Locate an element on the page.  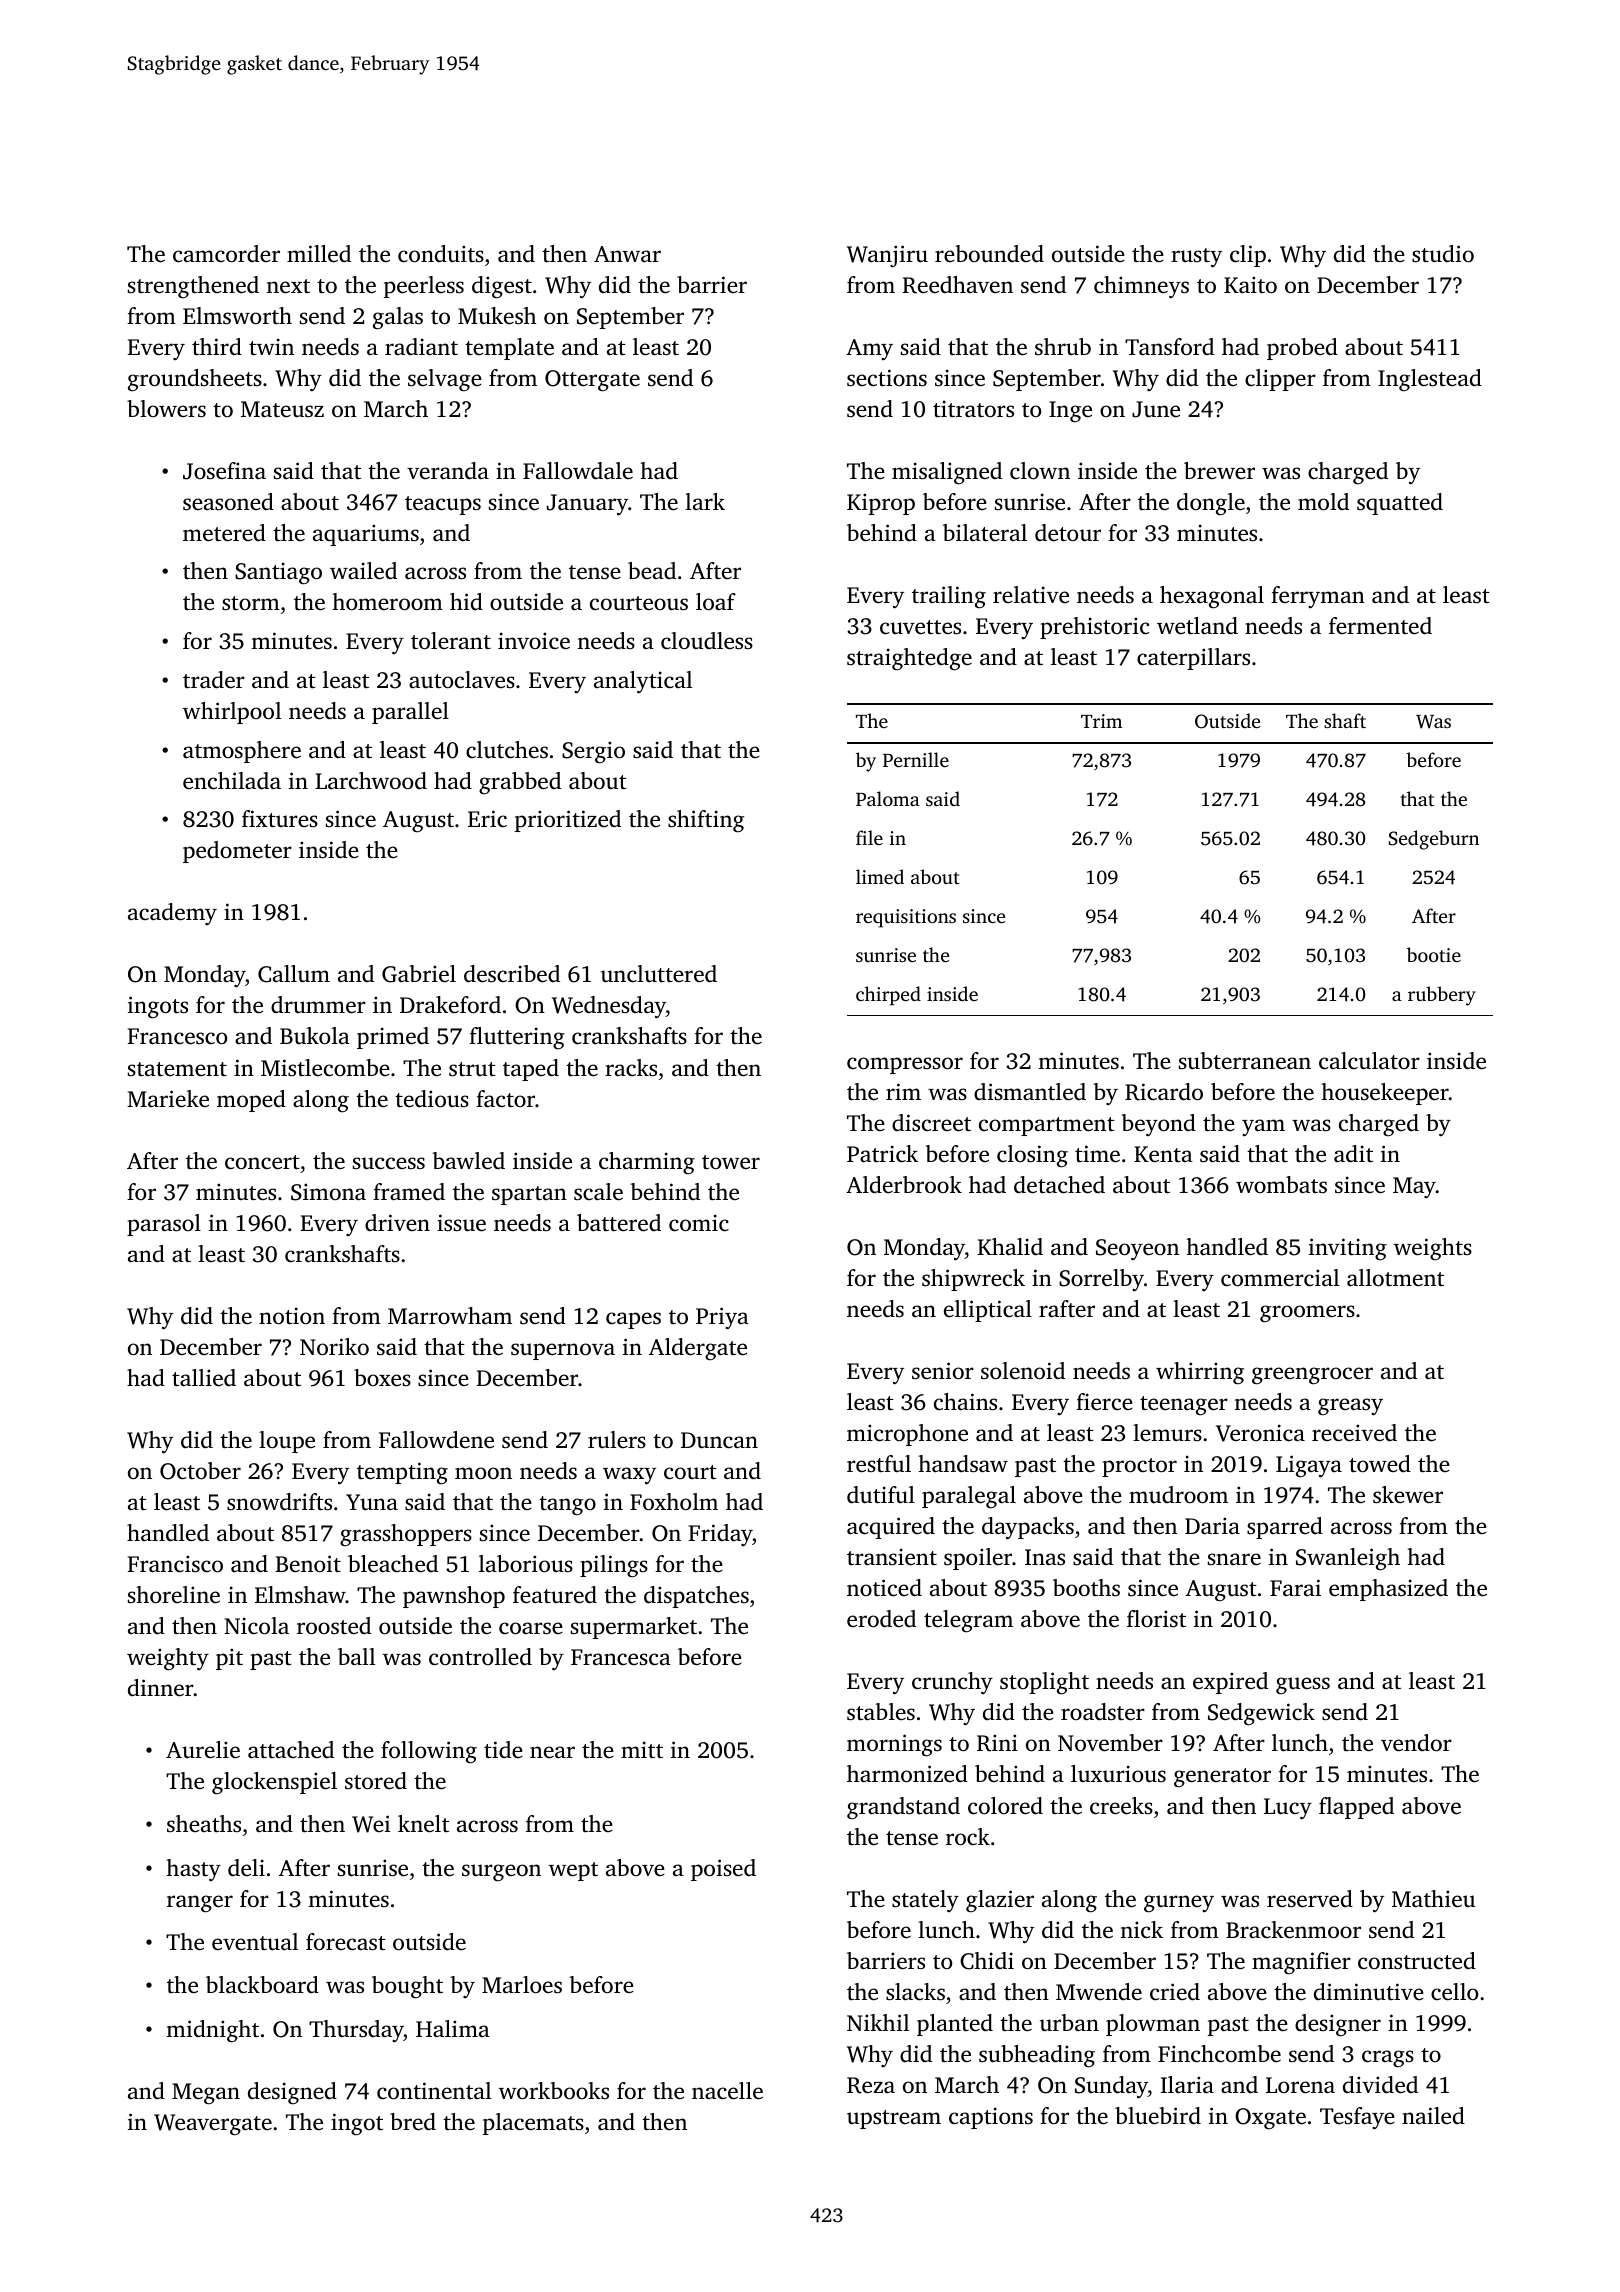
issue is located at coordinates (461, 1223).
